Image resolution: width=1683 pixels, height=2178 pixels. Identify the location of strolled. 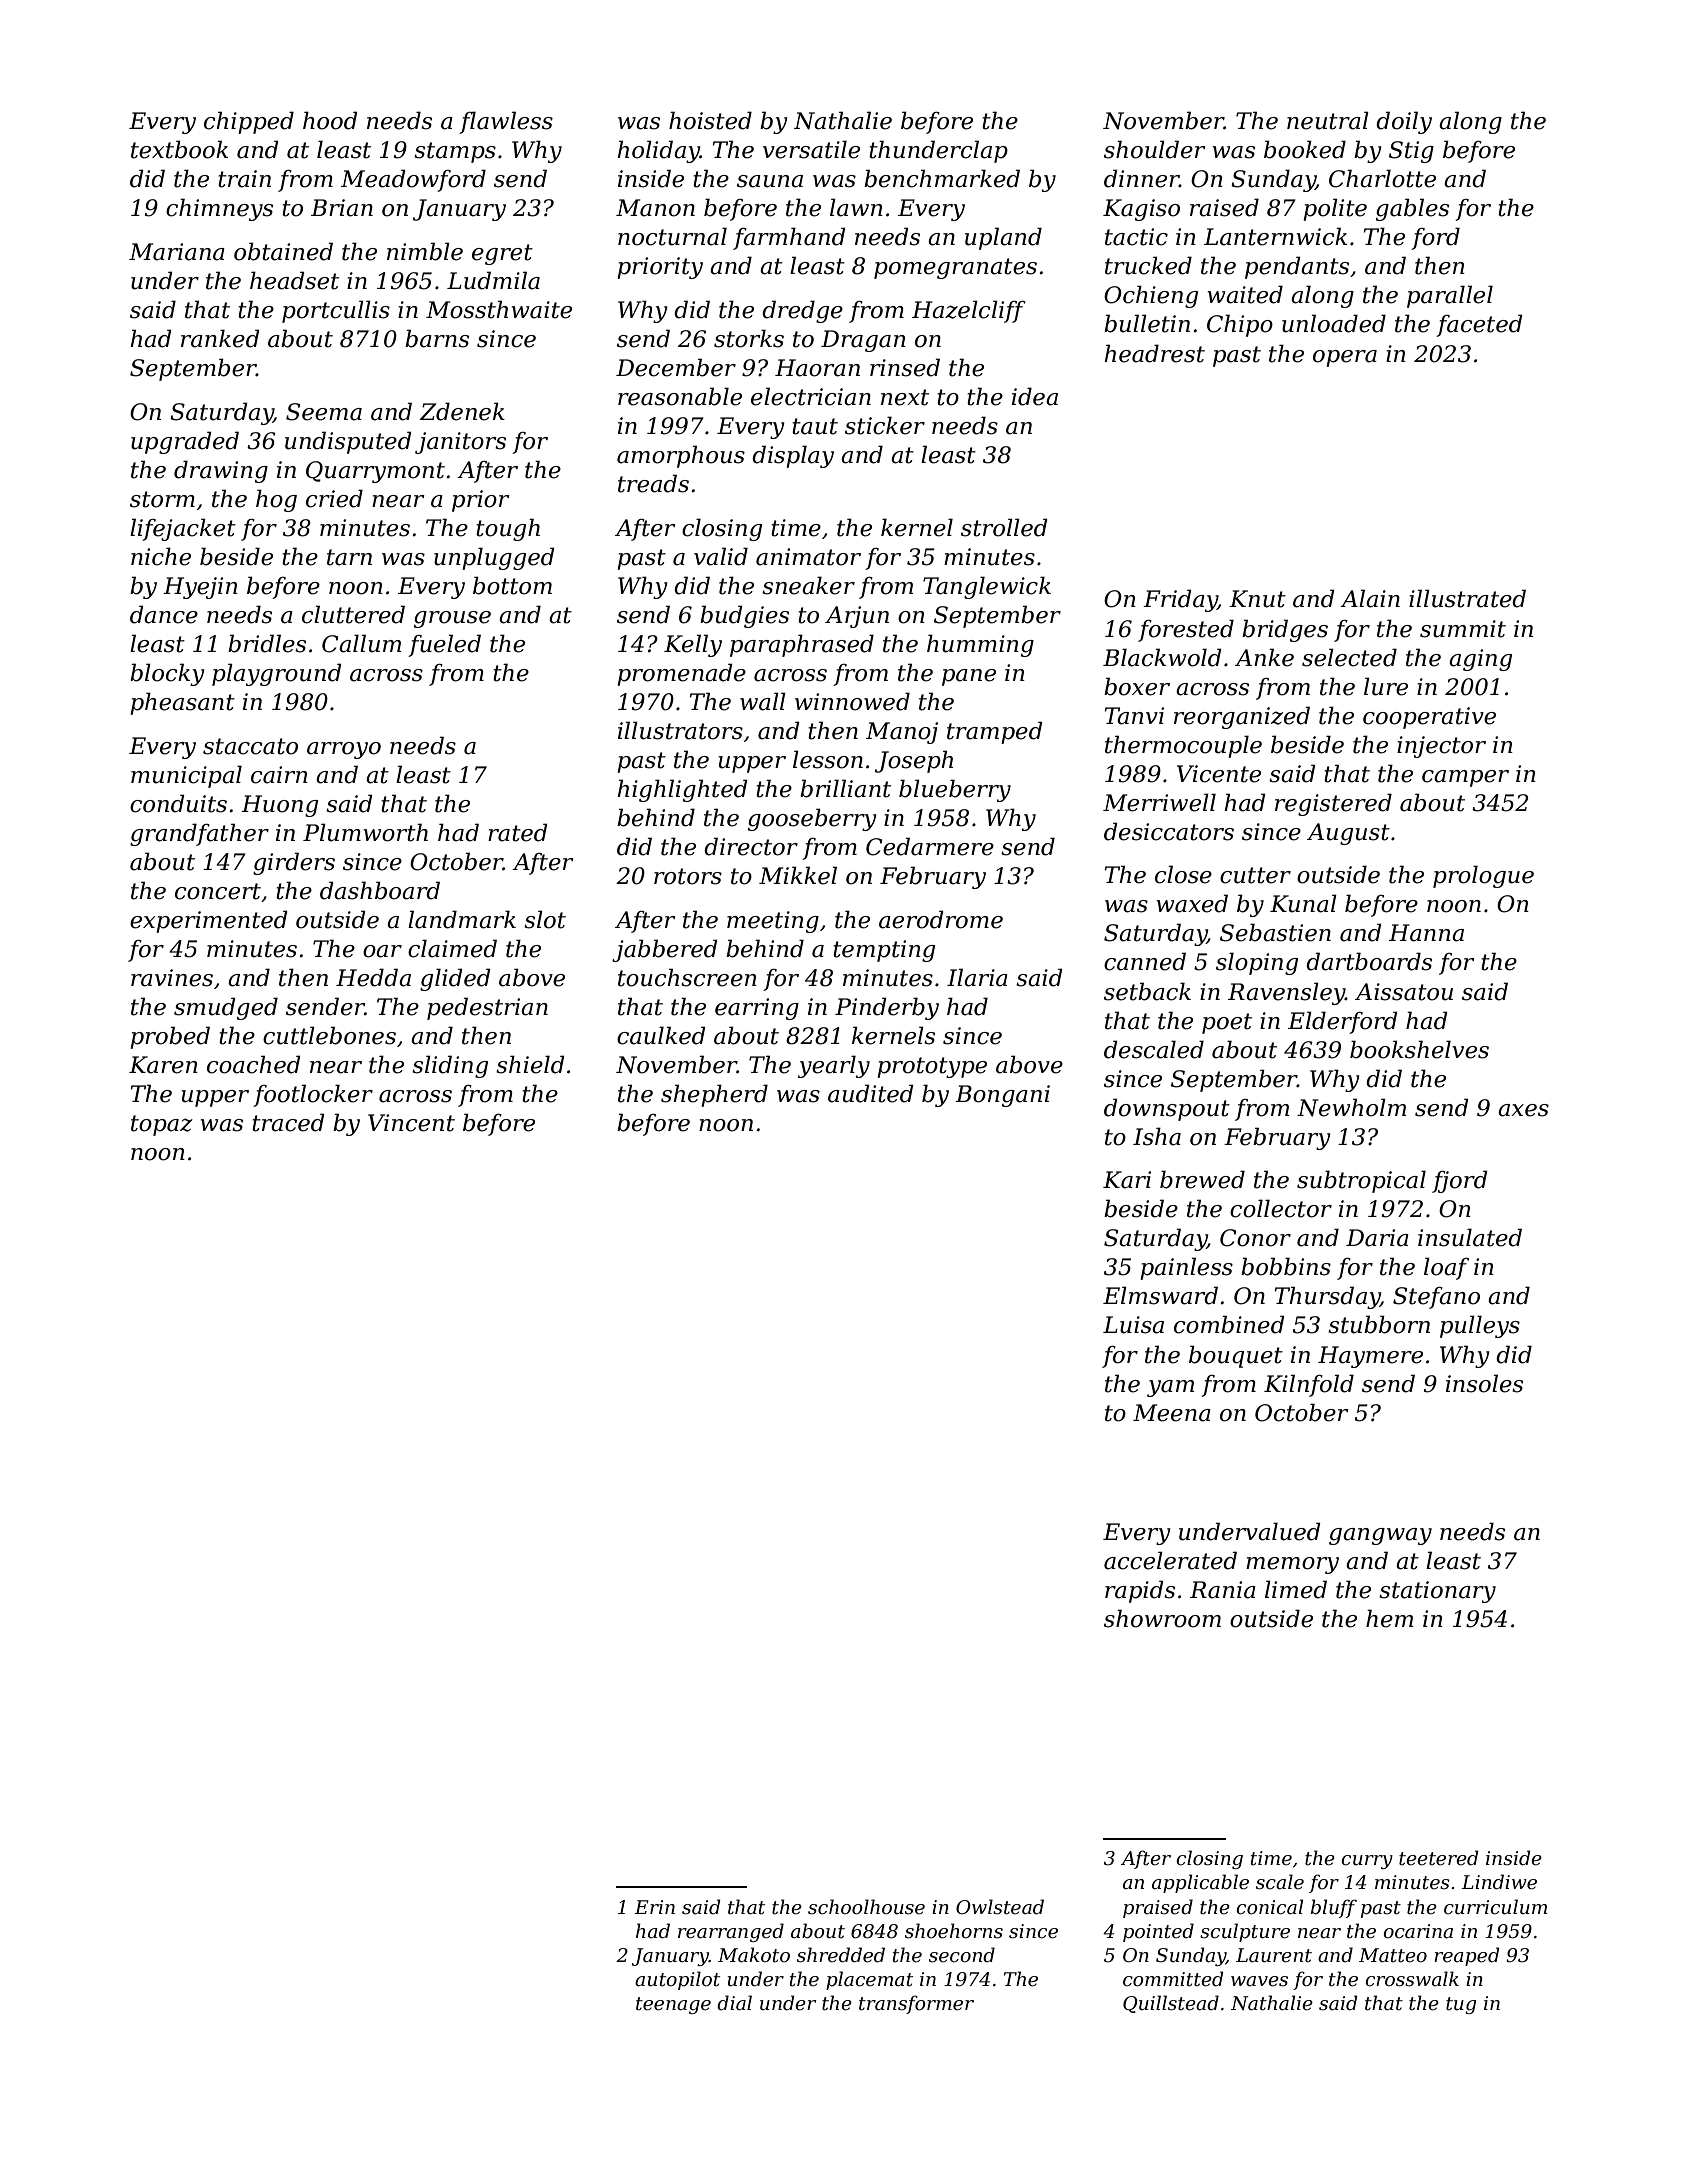
(1004, 527).
